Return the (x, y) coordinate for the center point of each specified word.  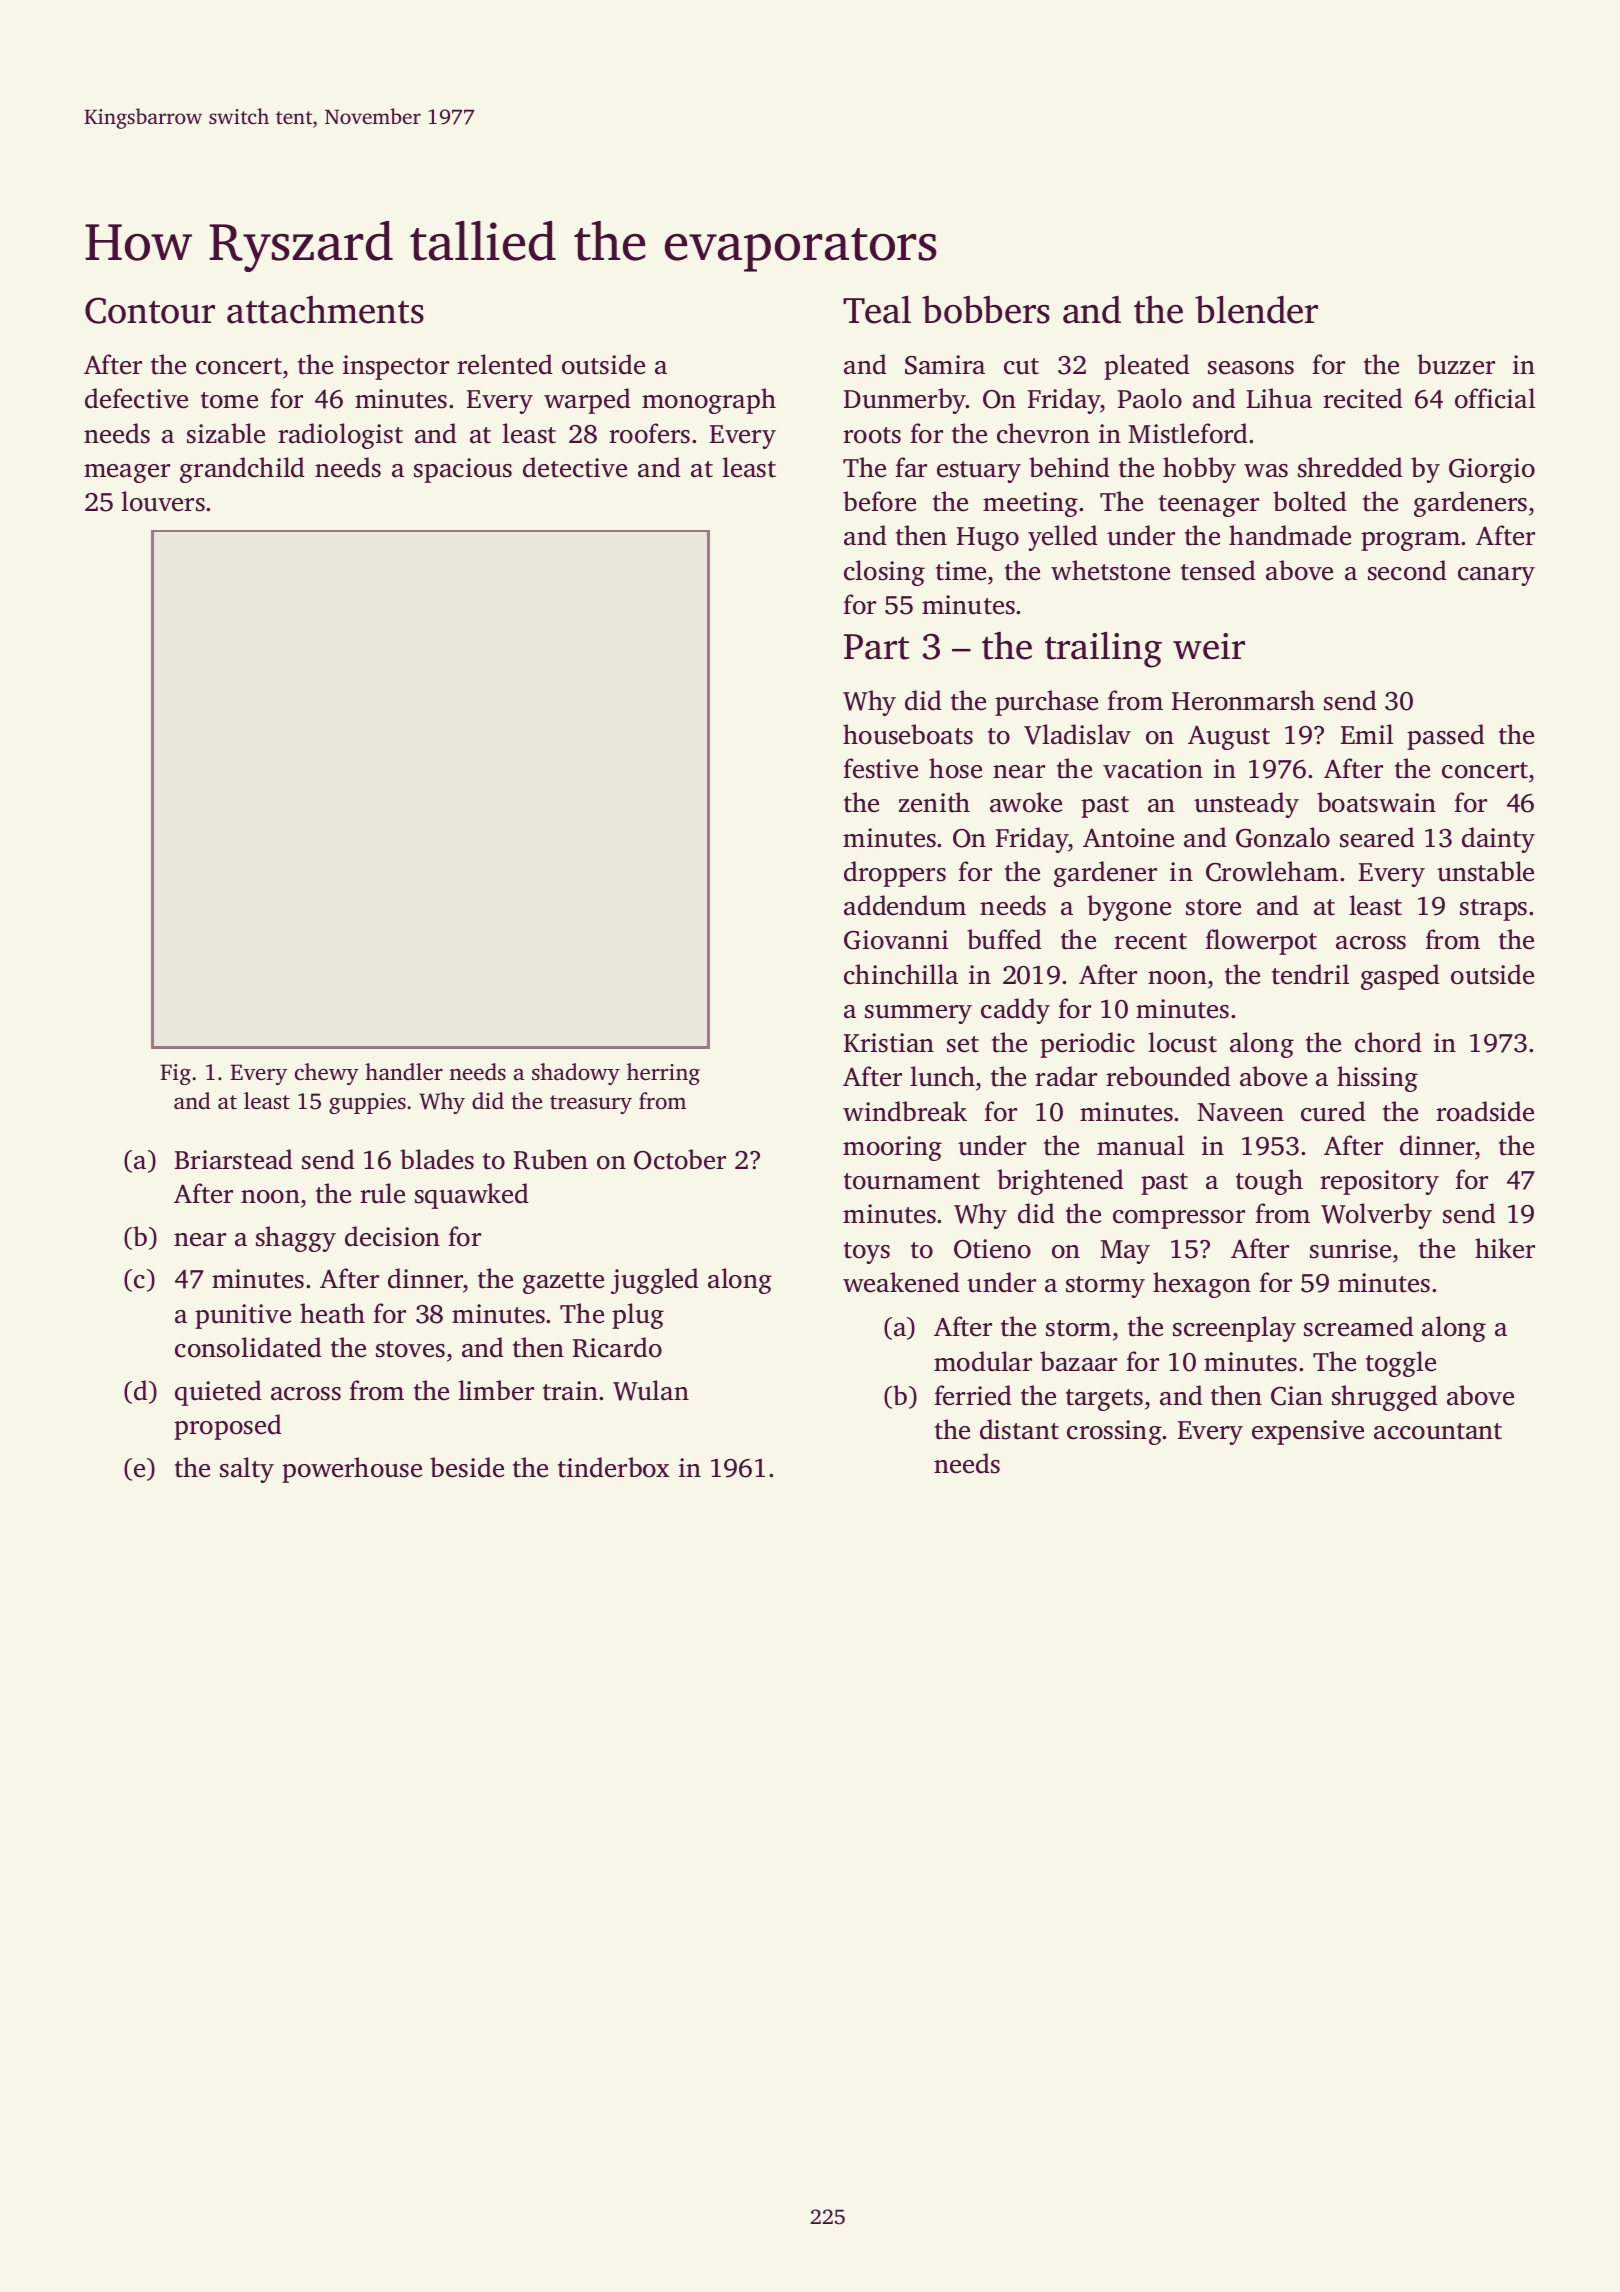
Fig (175, 1074)
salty (247, 1470)
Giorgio (1492, 470)
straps (1493, 910)
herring (663, 1074)
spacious (463, 470)
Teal (877, 310)
